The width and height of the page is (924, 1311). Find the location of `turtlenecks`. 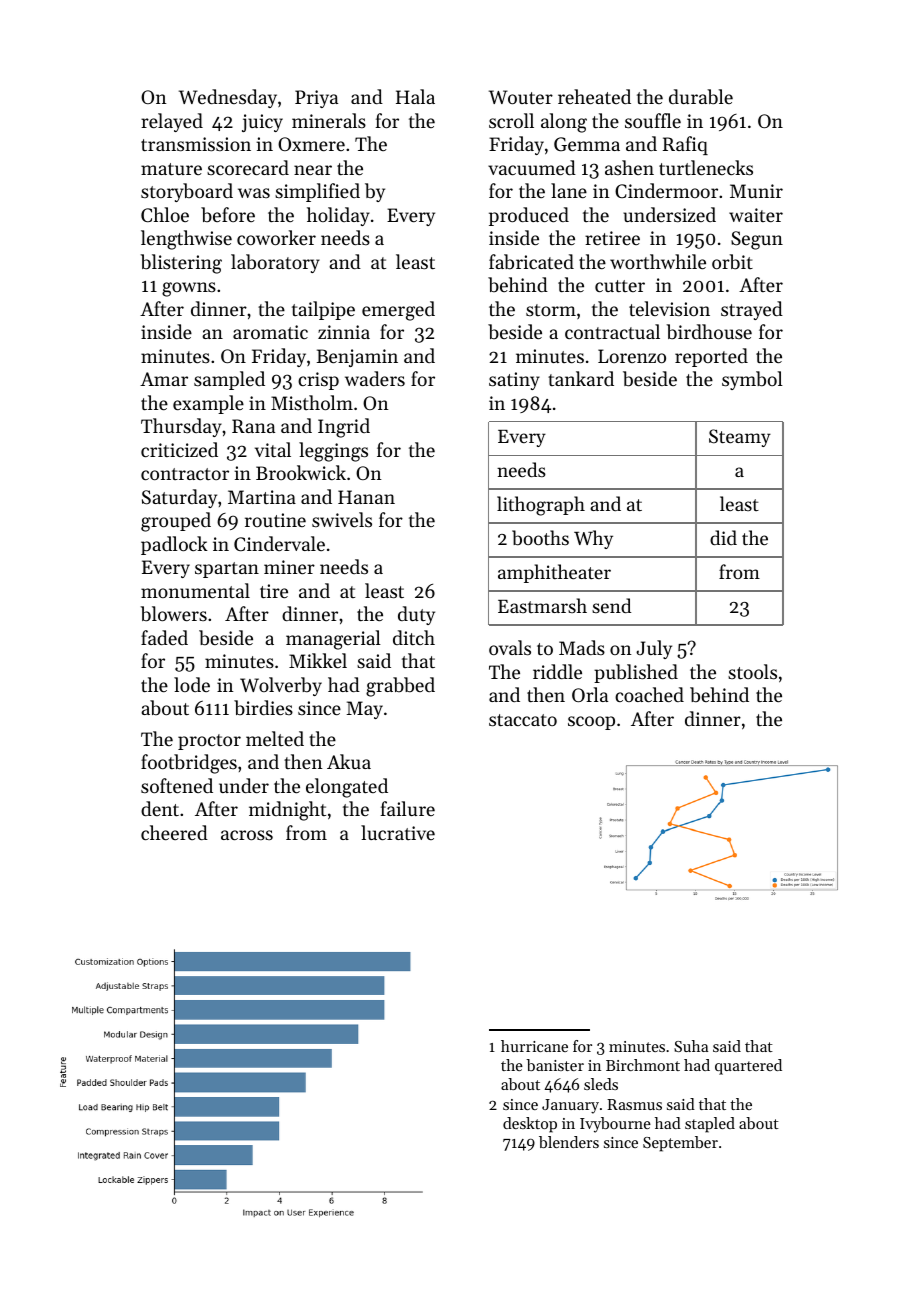

turtlenecks is located at coordinates (706, 167).
